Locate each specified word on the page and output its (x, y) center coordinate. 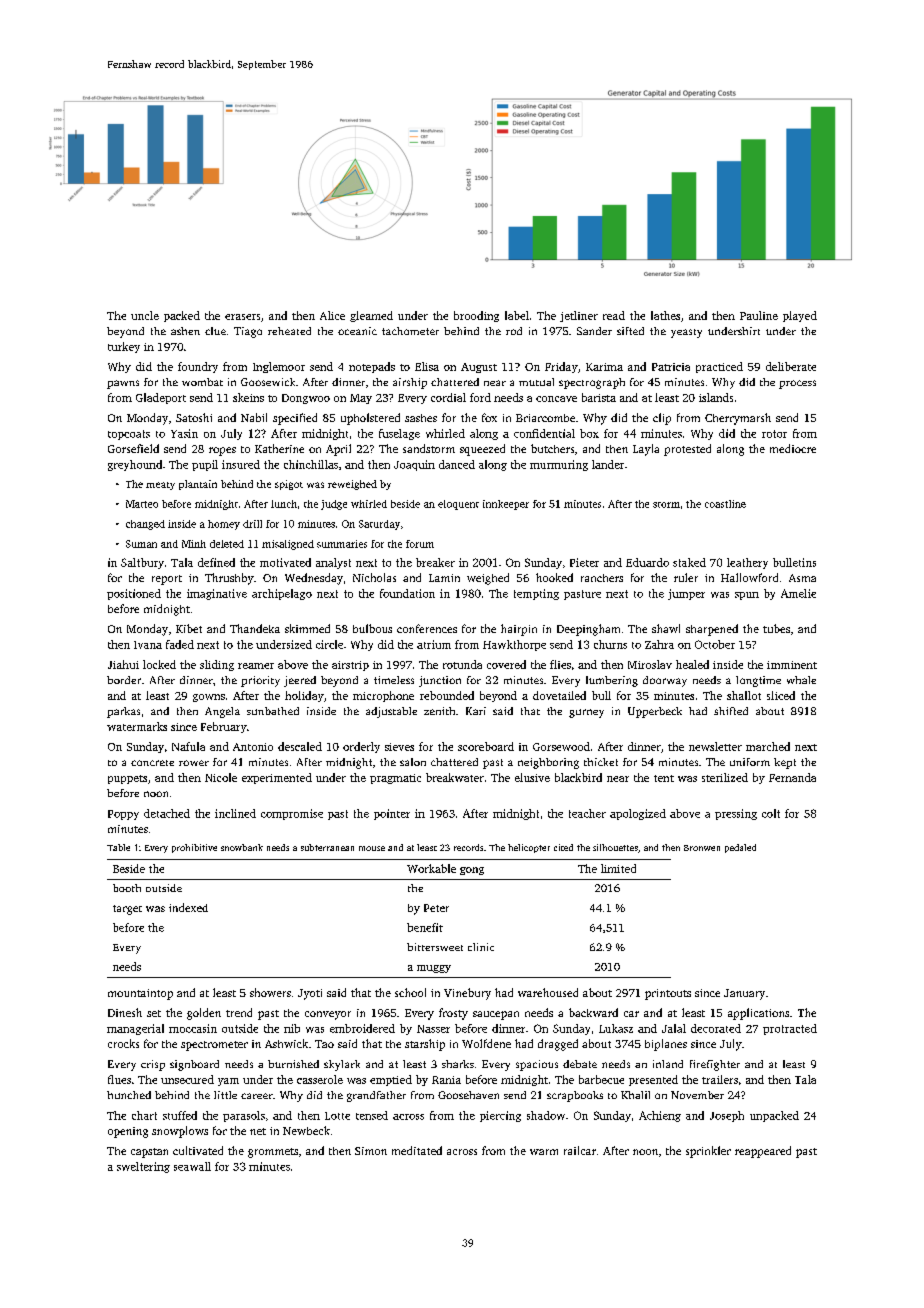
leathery (747, 563)
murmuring (559, 465)
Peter (436, 908)
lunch (284, 504)
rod (514, 331)
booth (127, 888)
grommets (273, 1153)
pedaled (740, 848)
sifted (630, 331)
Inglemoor (279, 367)
